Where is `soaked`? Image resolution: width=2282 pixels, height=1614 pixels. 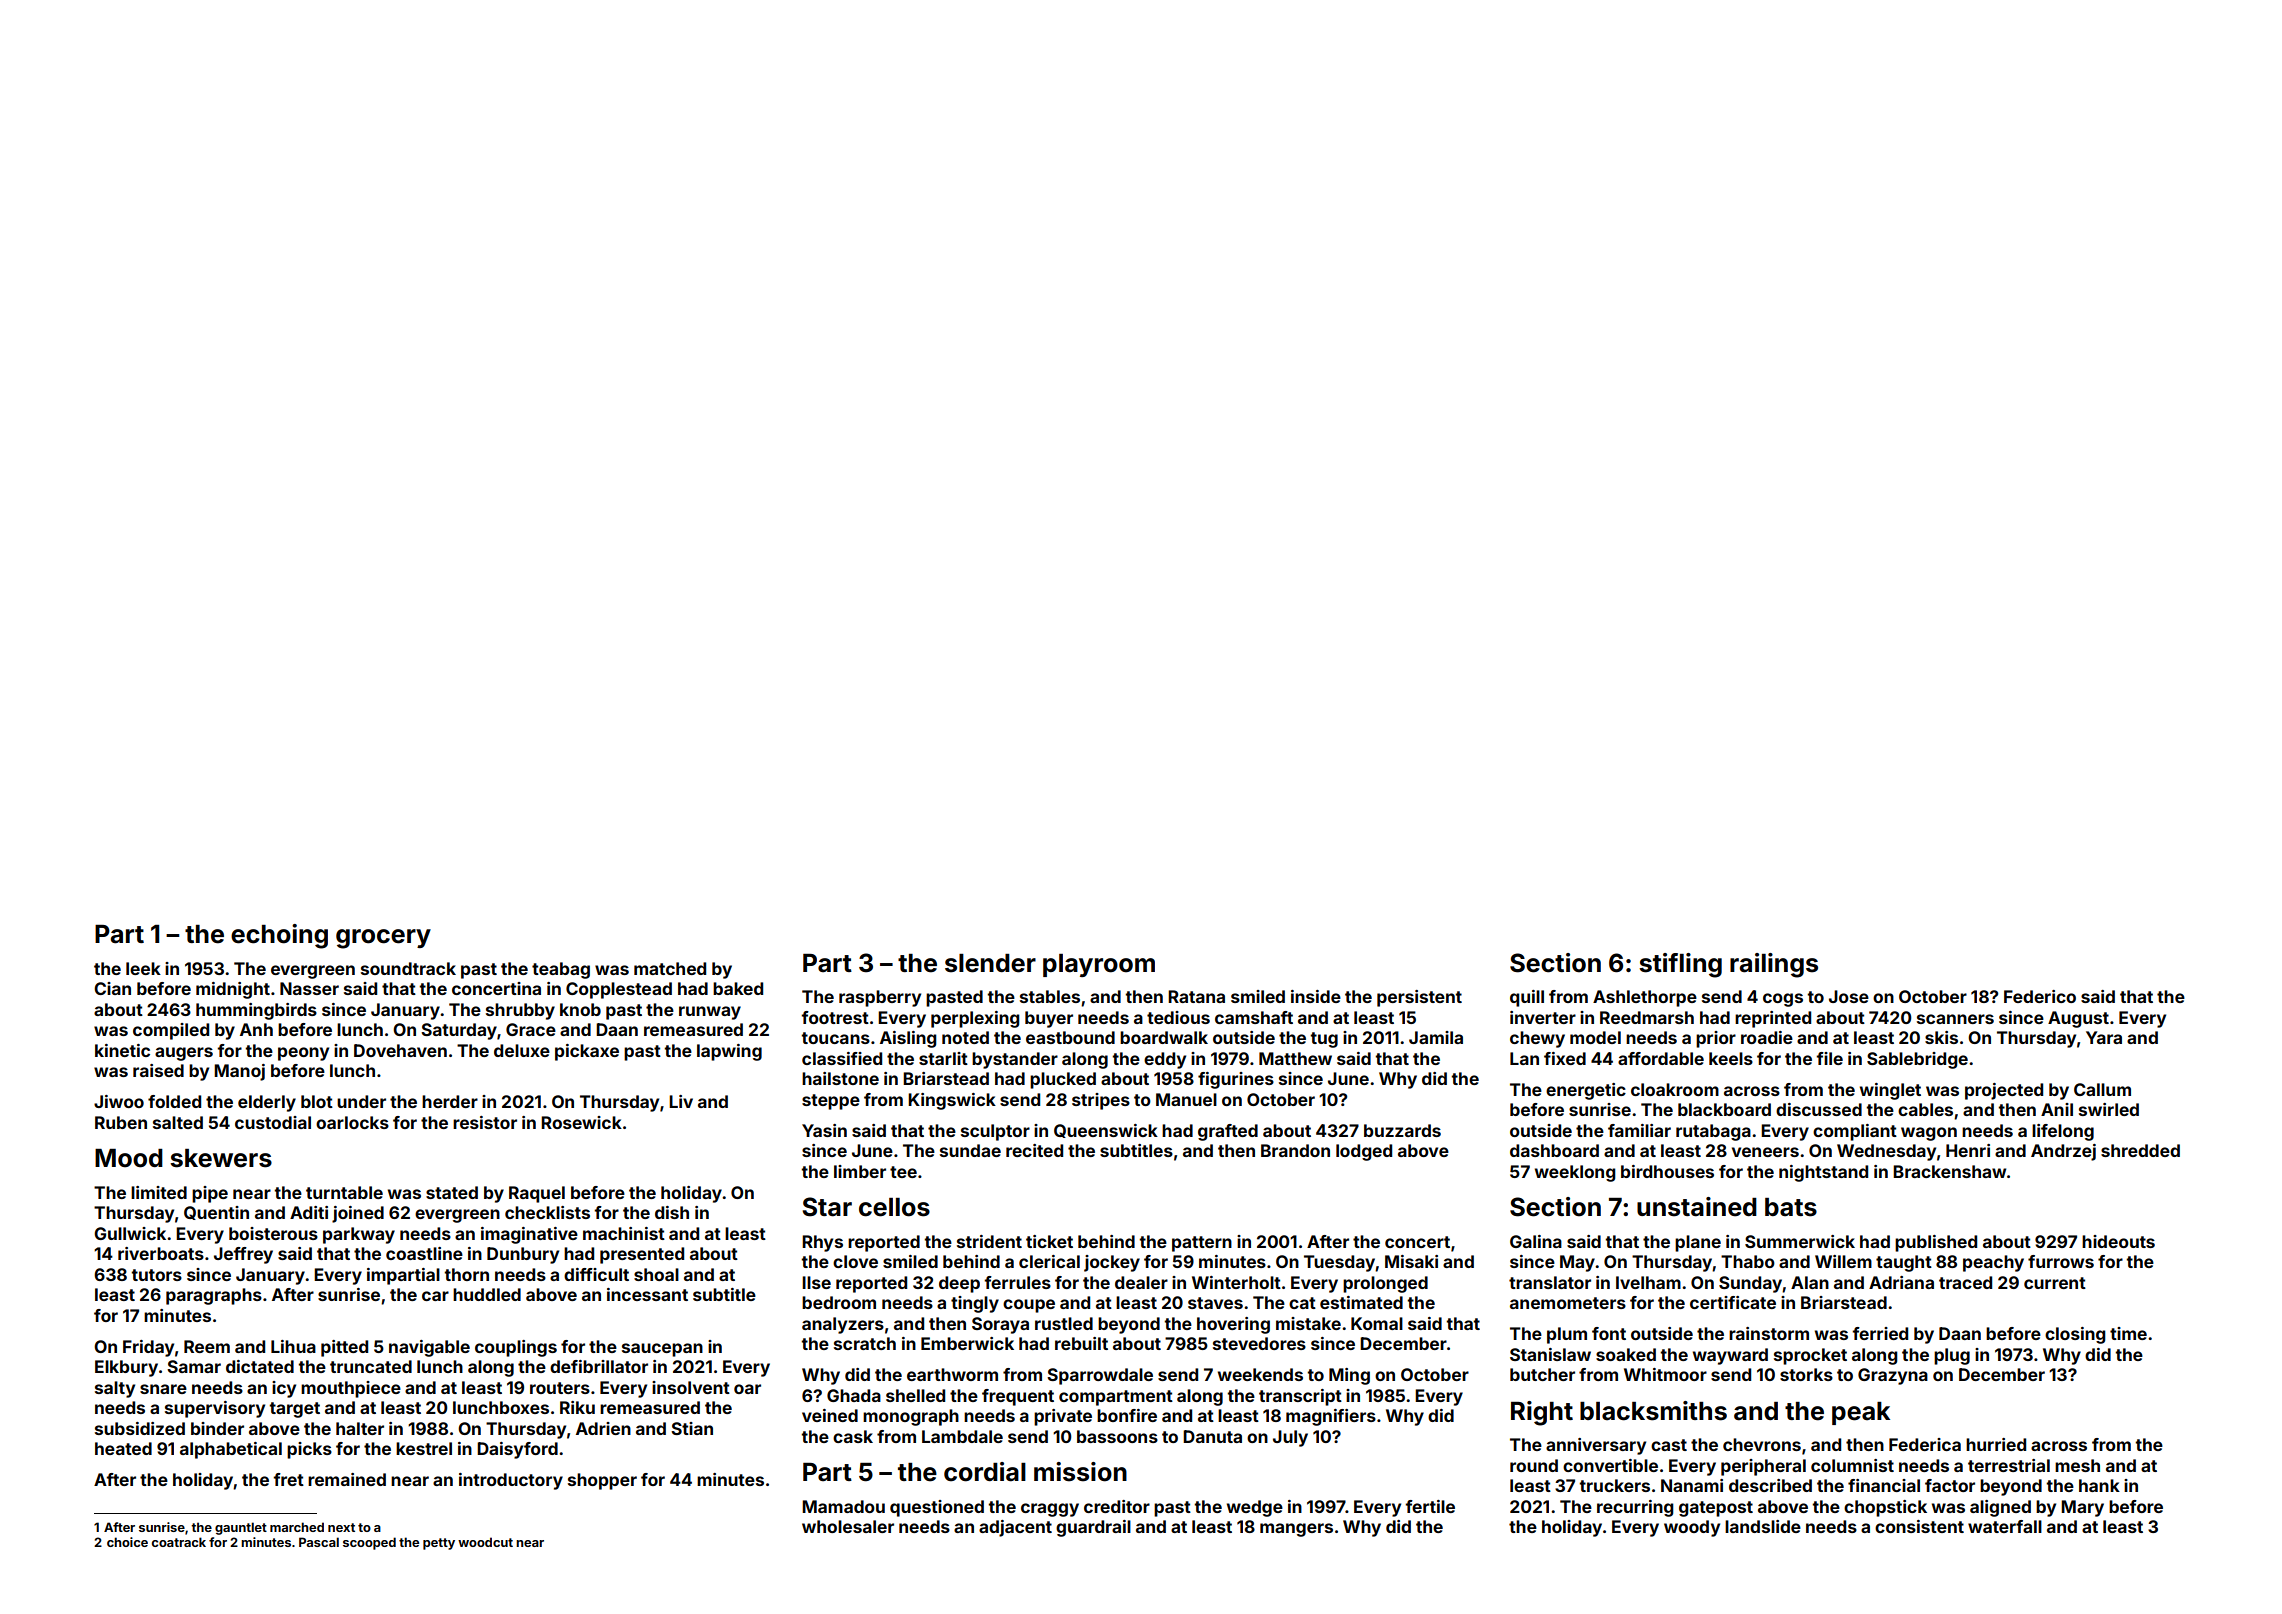 soaked is located at coordinates (1626, 1354).
